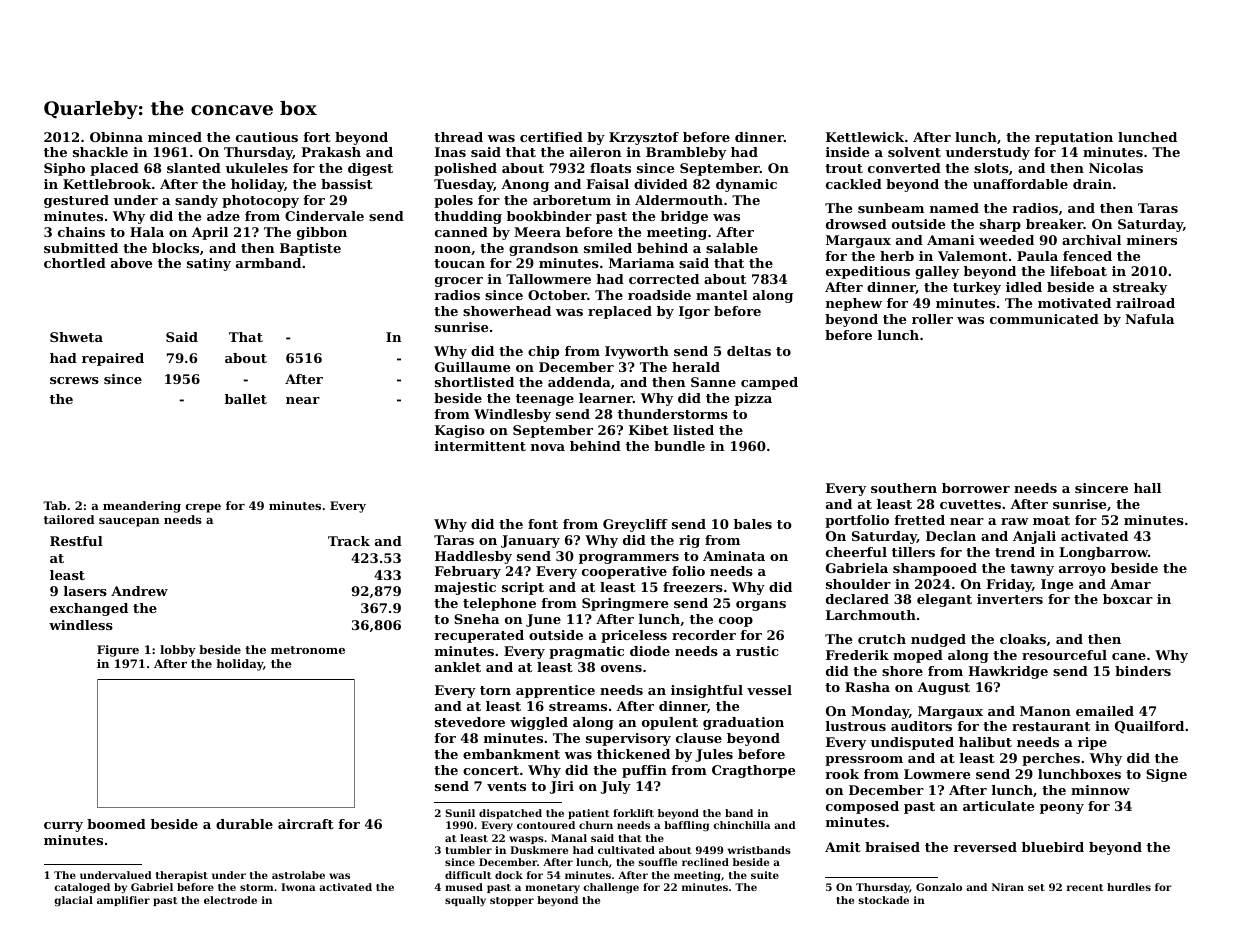 The image size is (1233, 952). I want to click on Cindervale, so click(324, 216).
